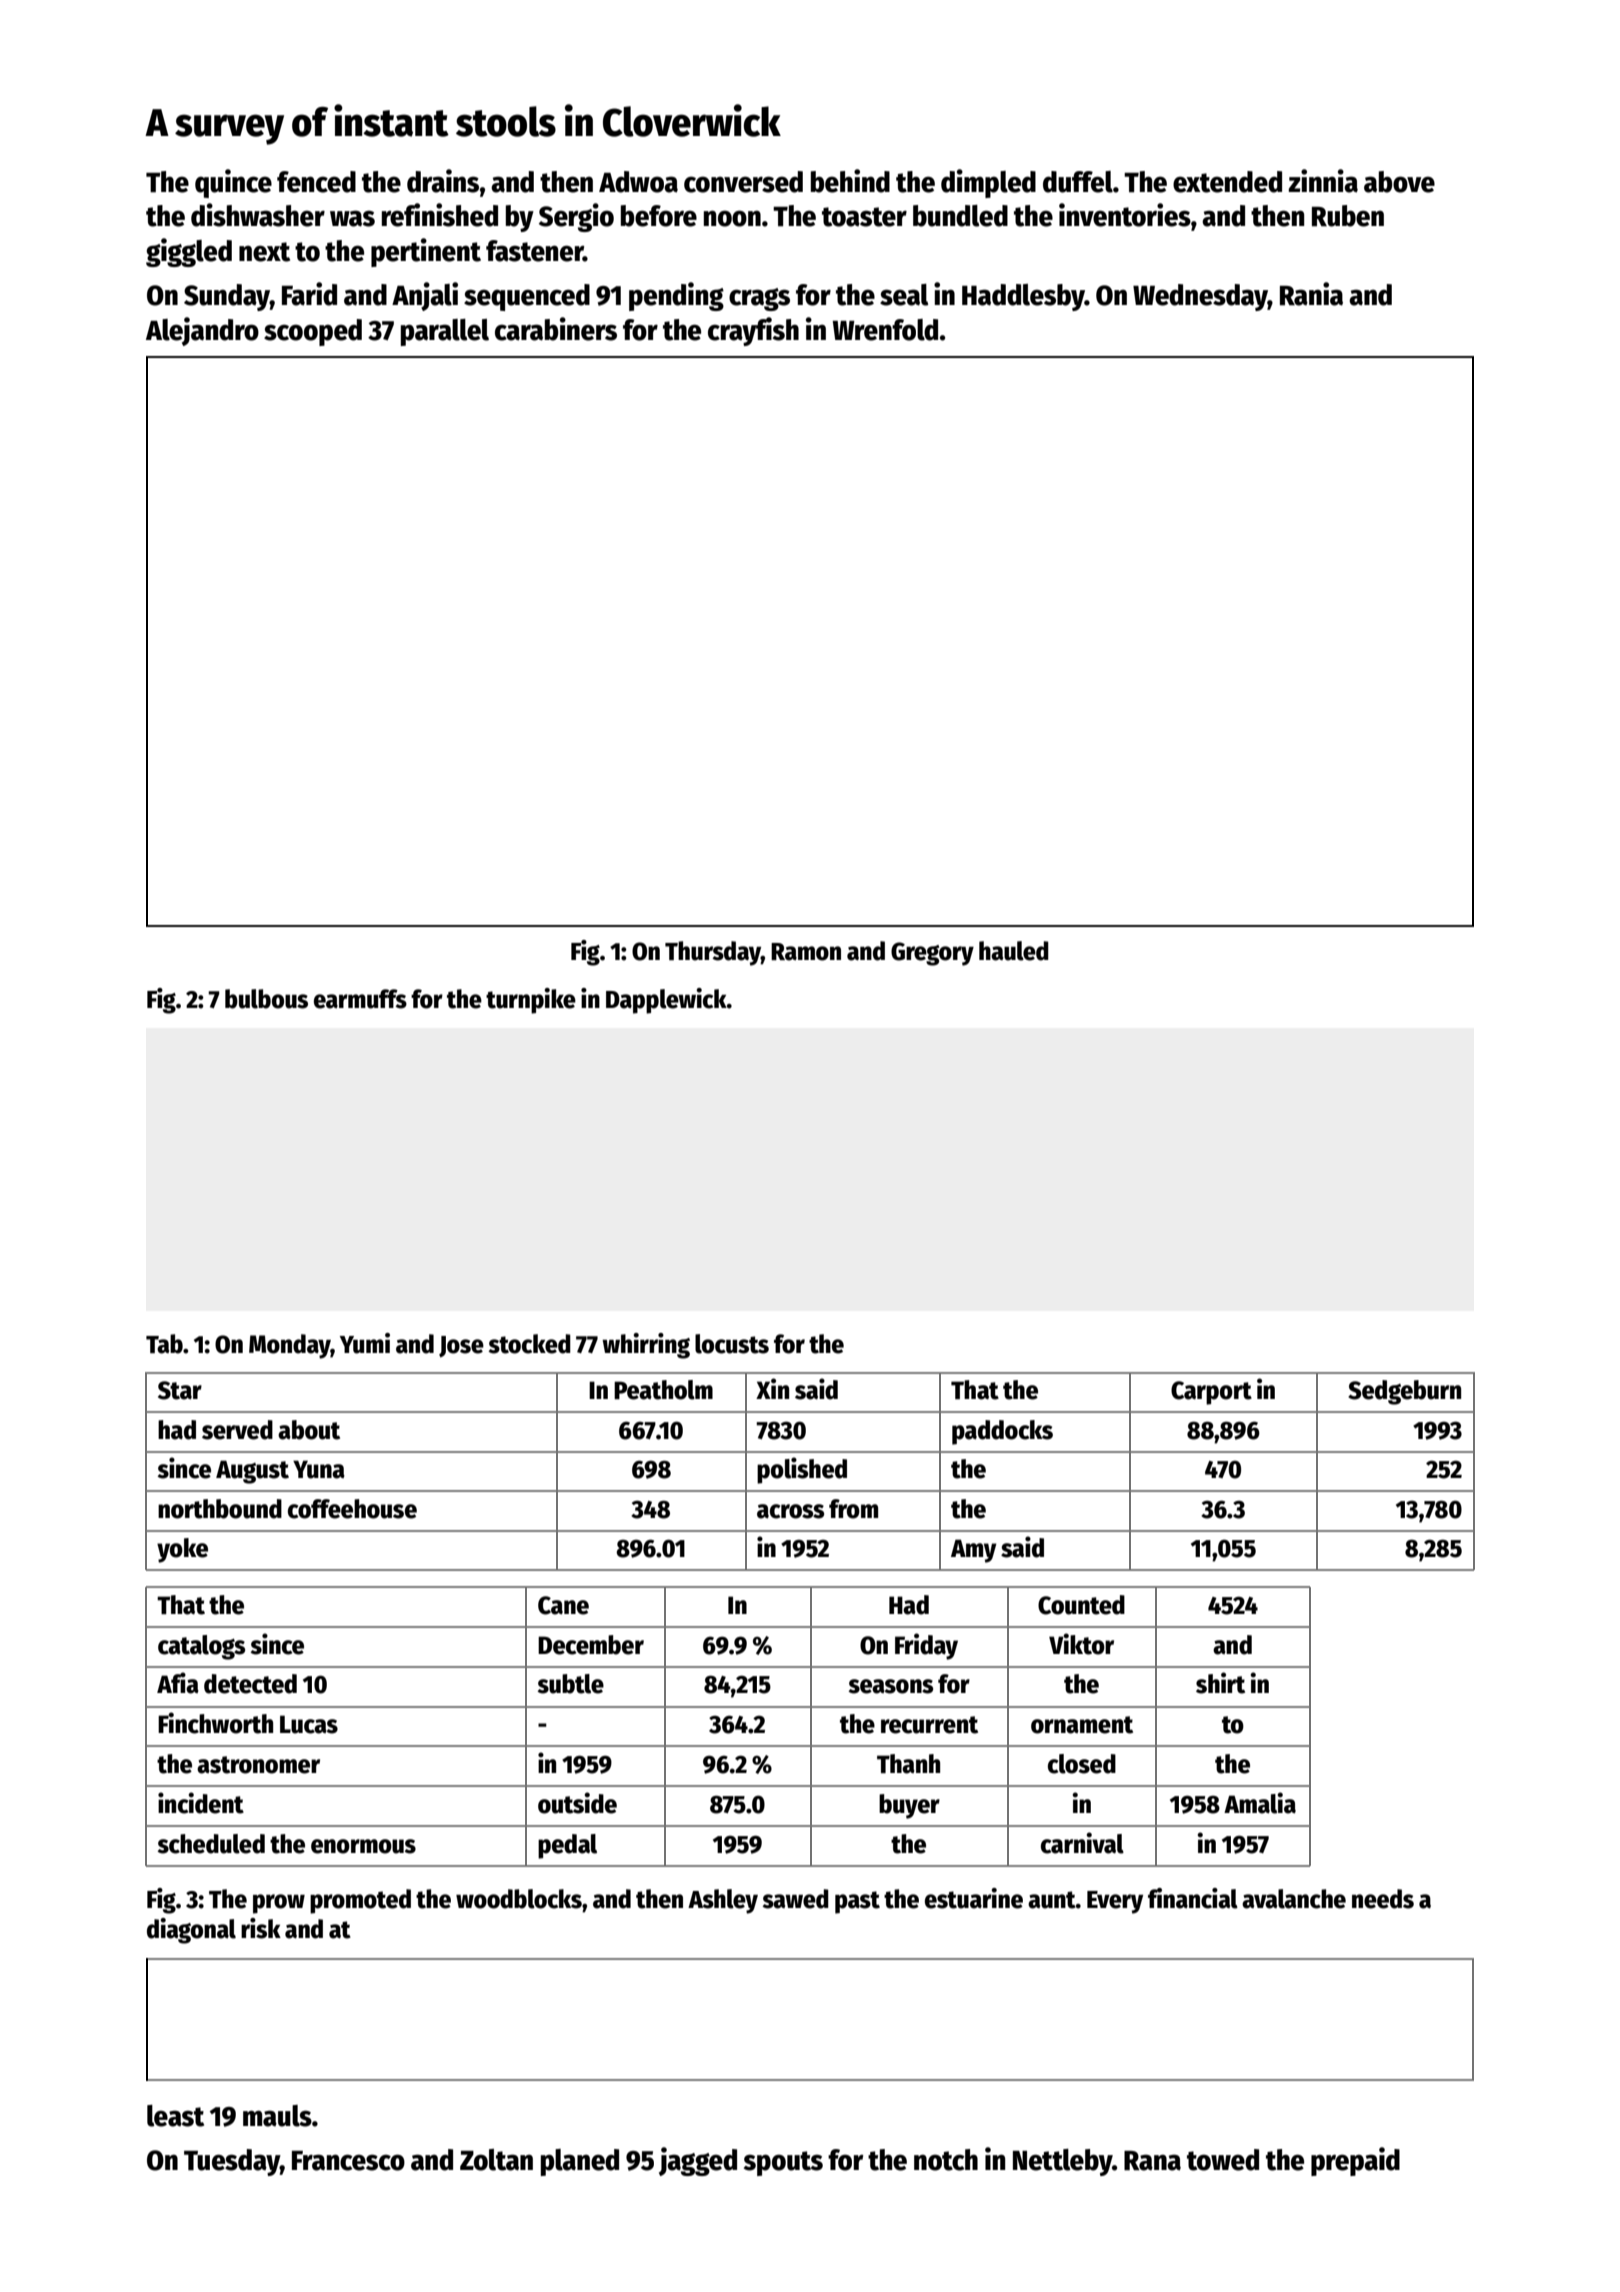  What do you see at coordinates (261, 1928) in the screenshot?
I see `risk` at bounding box center [261, 1928].
